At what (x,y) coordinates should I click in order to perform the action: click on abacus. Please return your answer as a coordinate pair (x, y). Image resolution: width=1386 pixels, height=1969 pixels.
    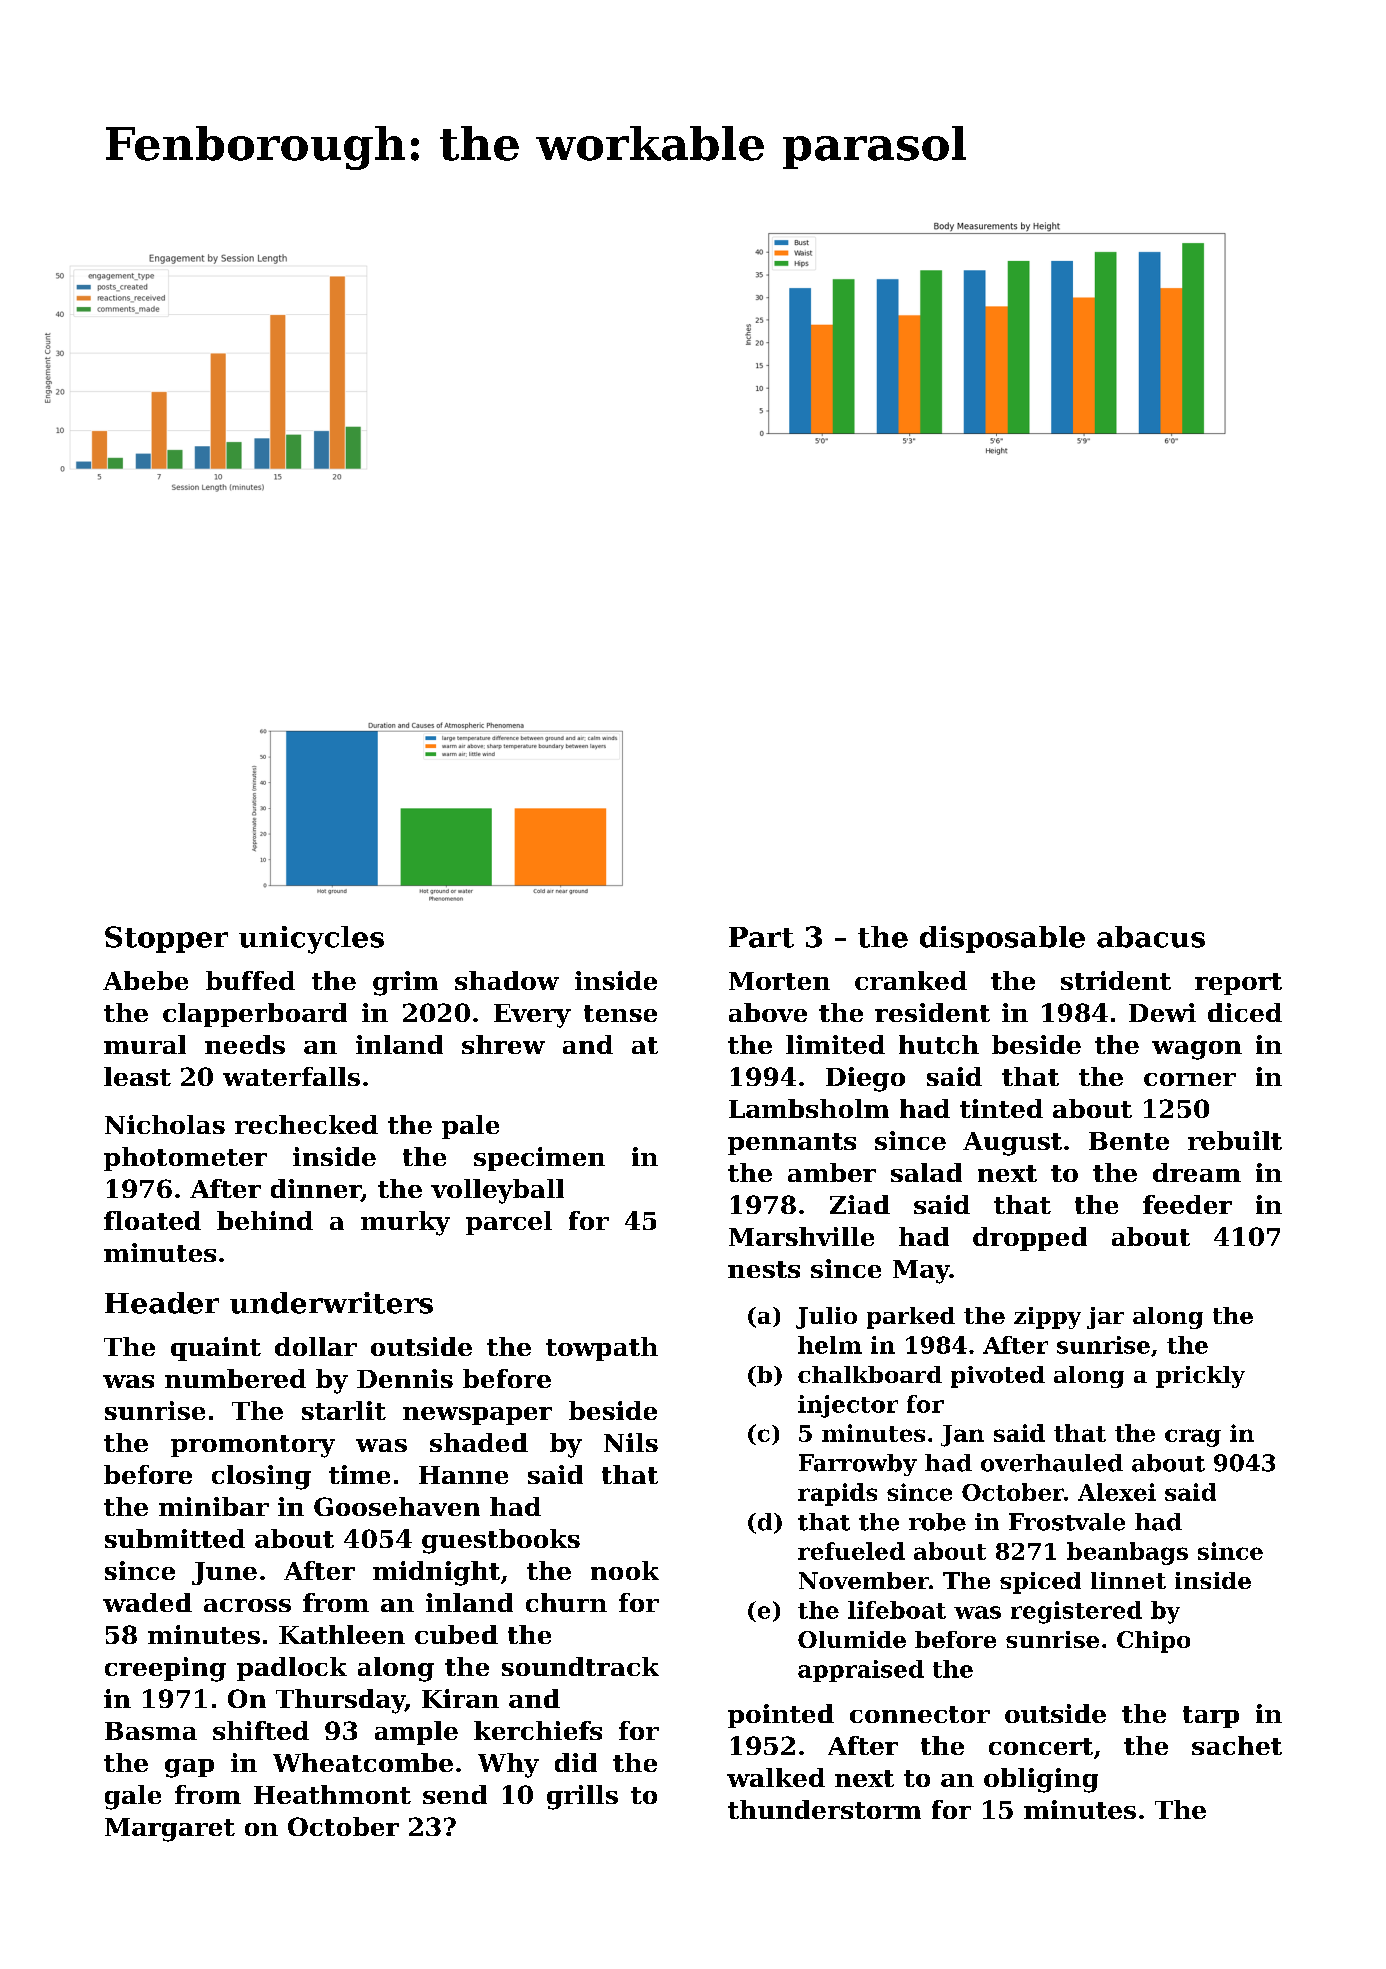
    Looking at the image, I should click on (1151, 937).
